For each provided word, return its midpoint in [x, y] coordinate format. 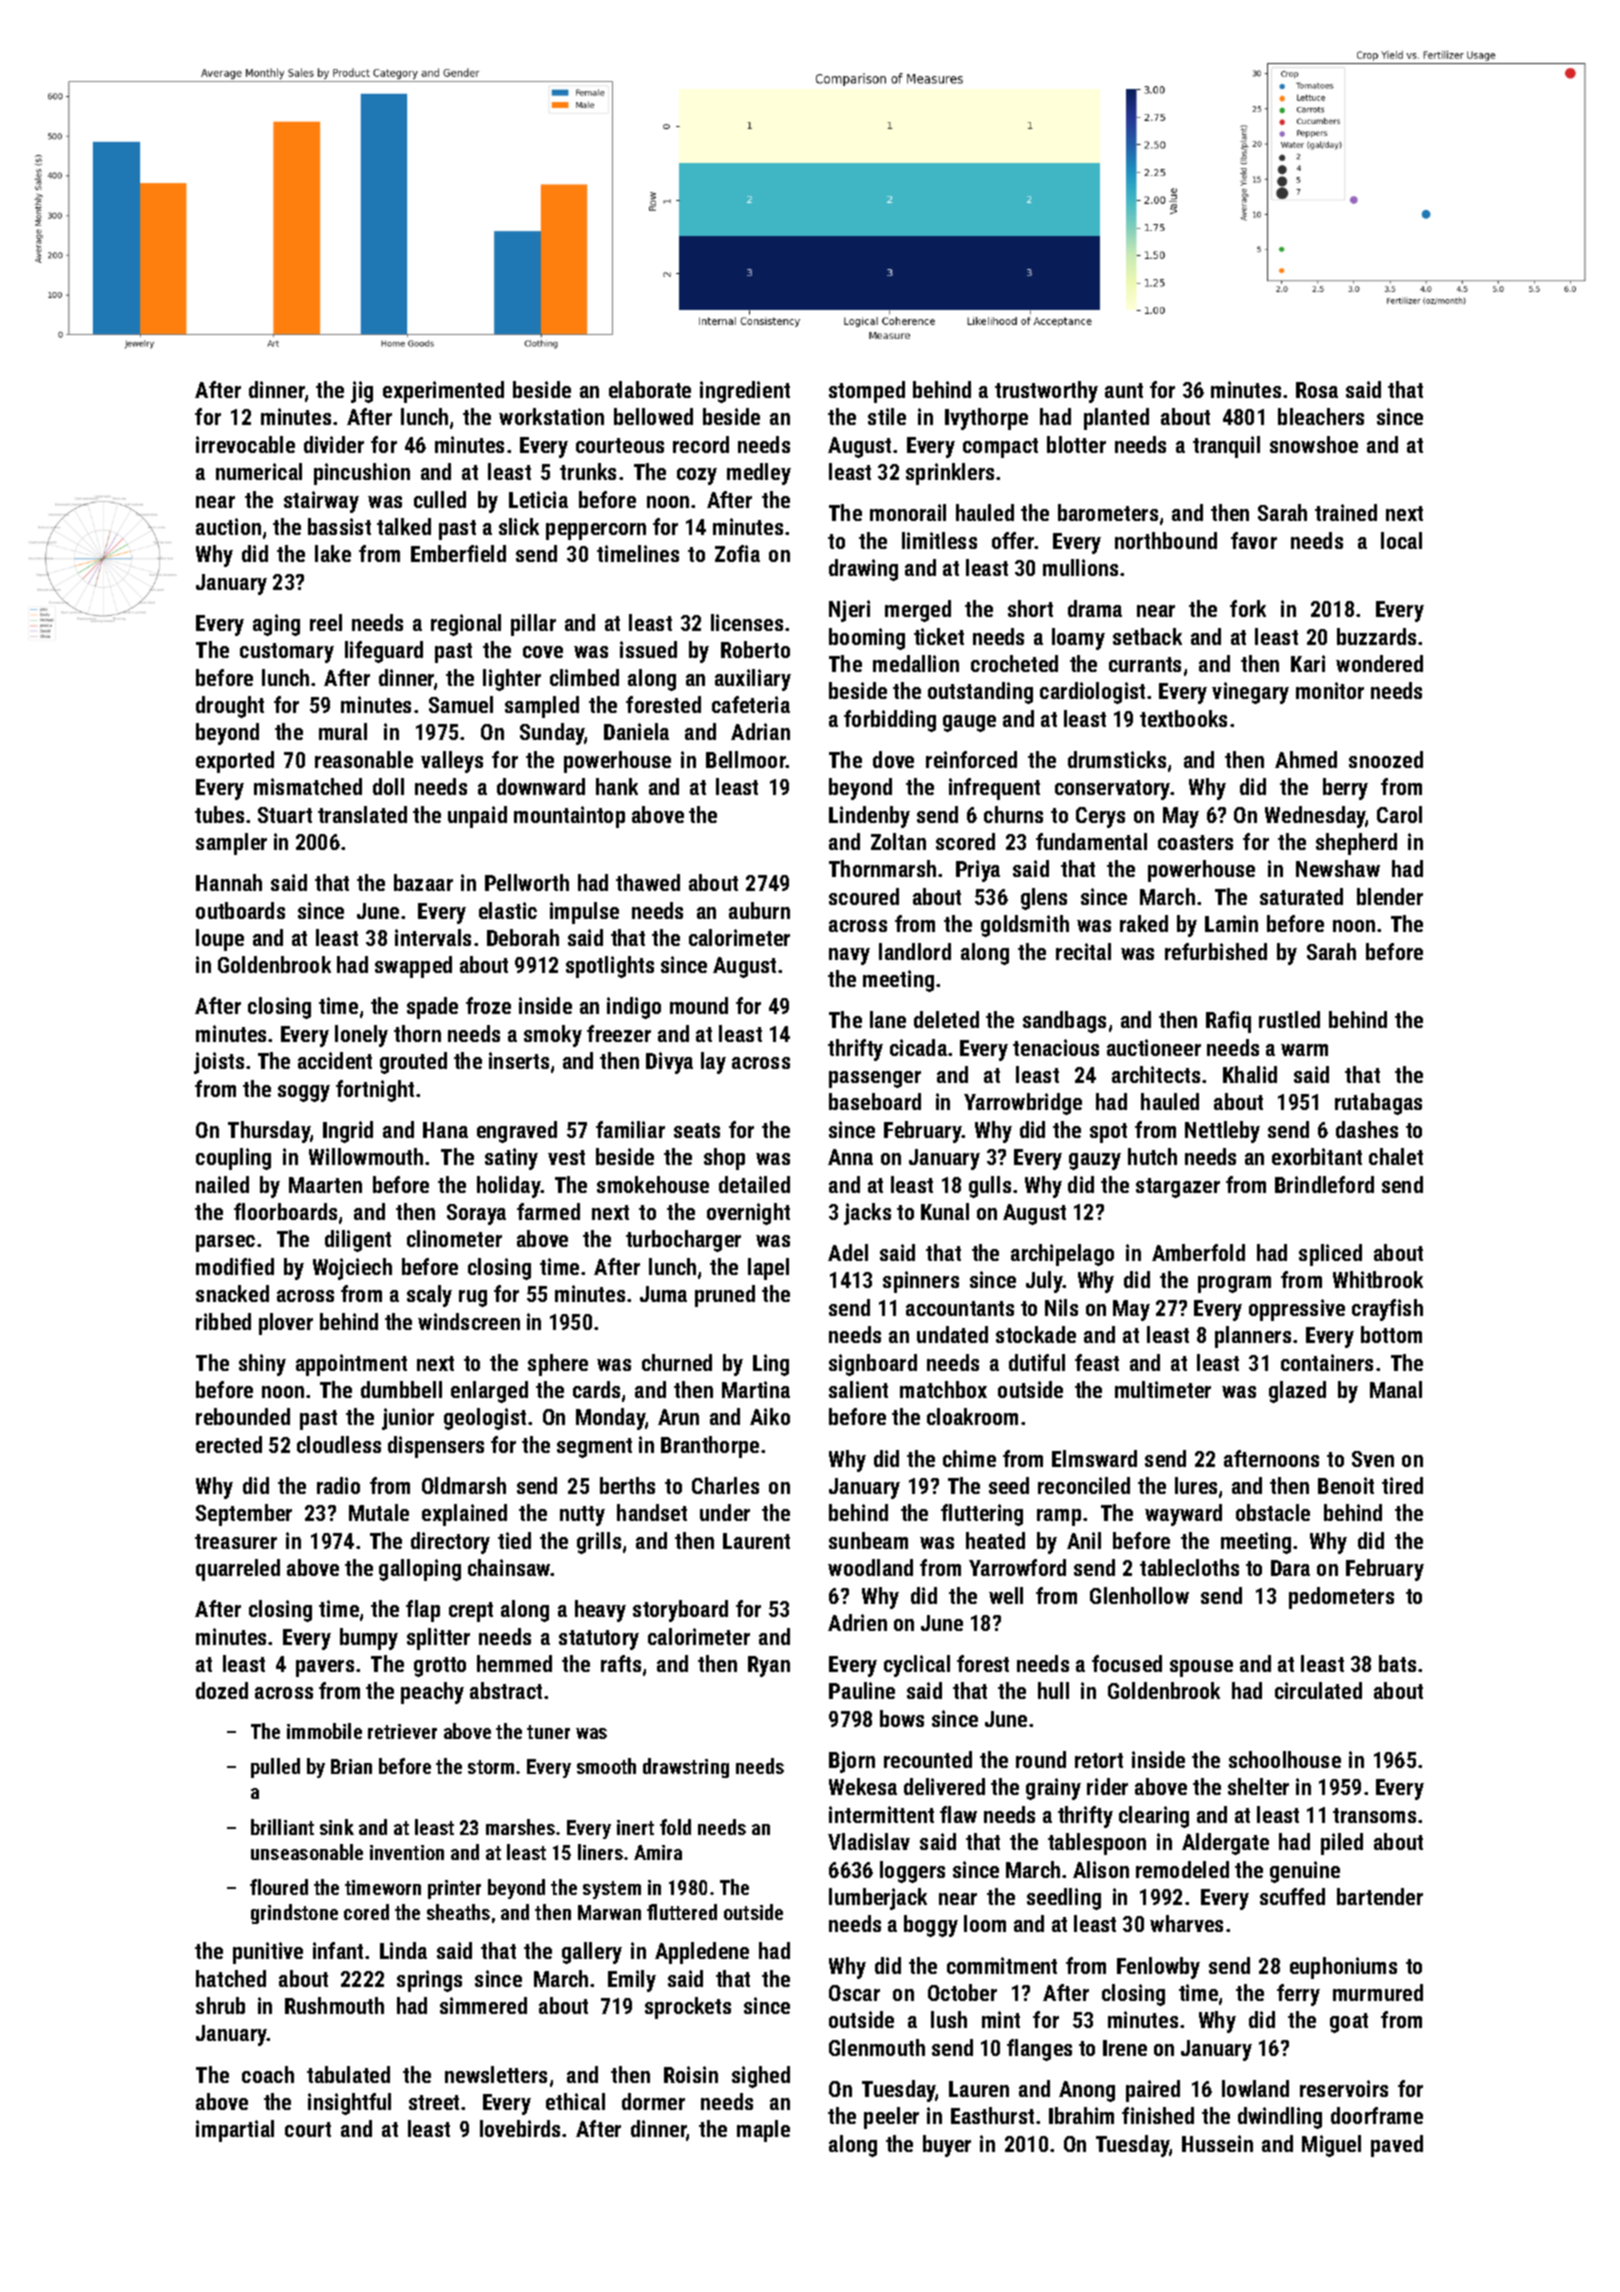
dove [893, 759]
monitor [1330, 690]
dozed [222, 1690]
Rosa [1317, 390]
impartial [235, 2131]
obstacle [1273, 1512]
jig [362, 392]
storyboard [680, 1611]
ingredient [745, 392]
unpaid [477, 817]
